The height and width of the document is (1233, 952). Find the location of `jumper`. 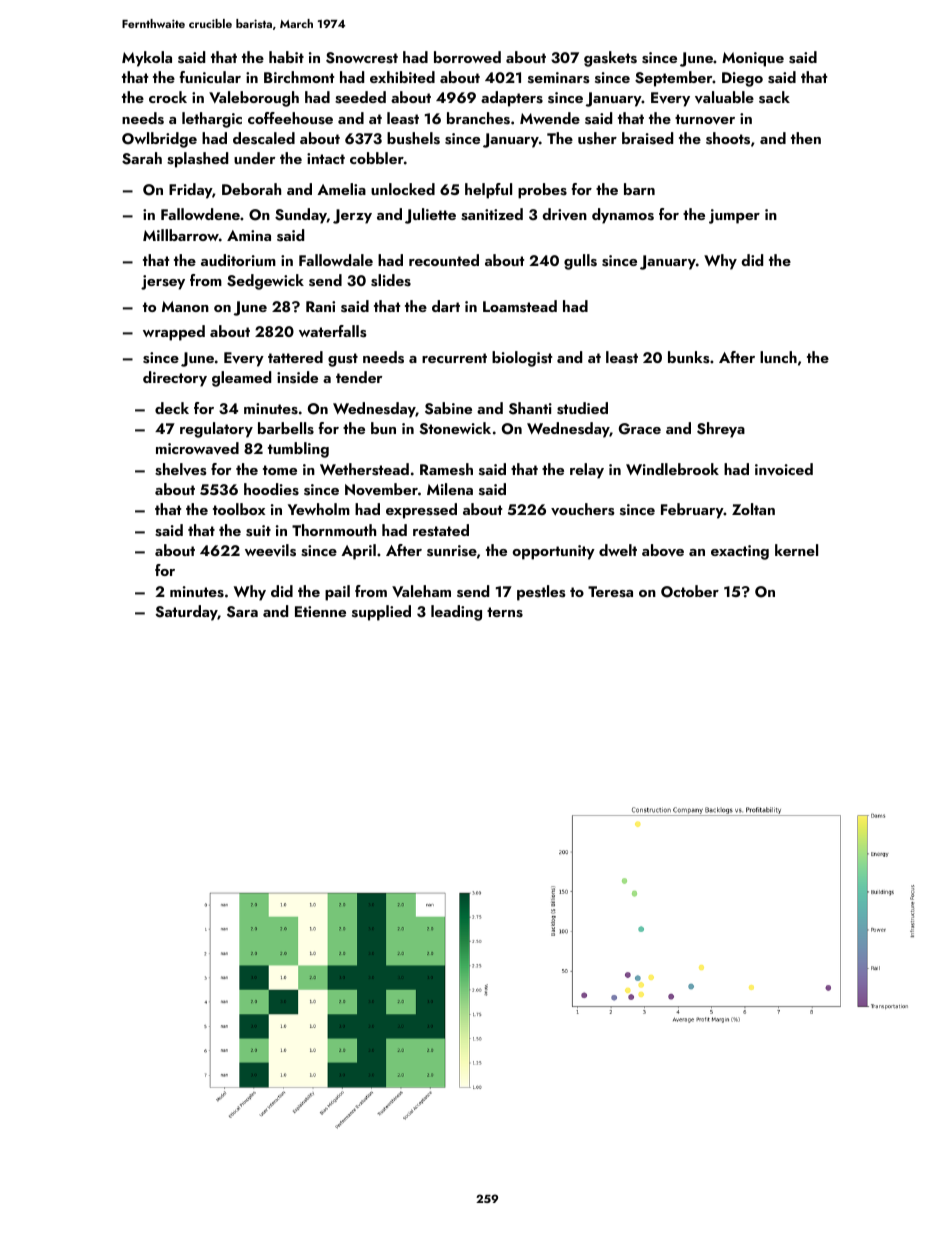

jumper is located at coordinates (734, 216).
